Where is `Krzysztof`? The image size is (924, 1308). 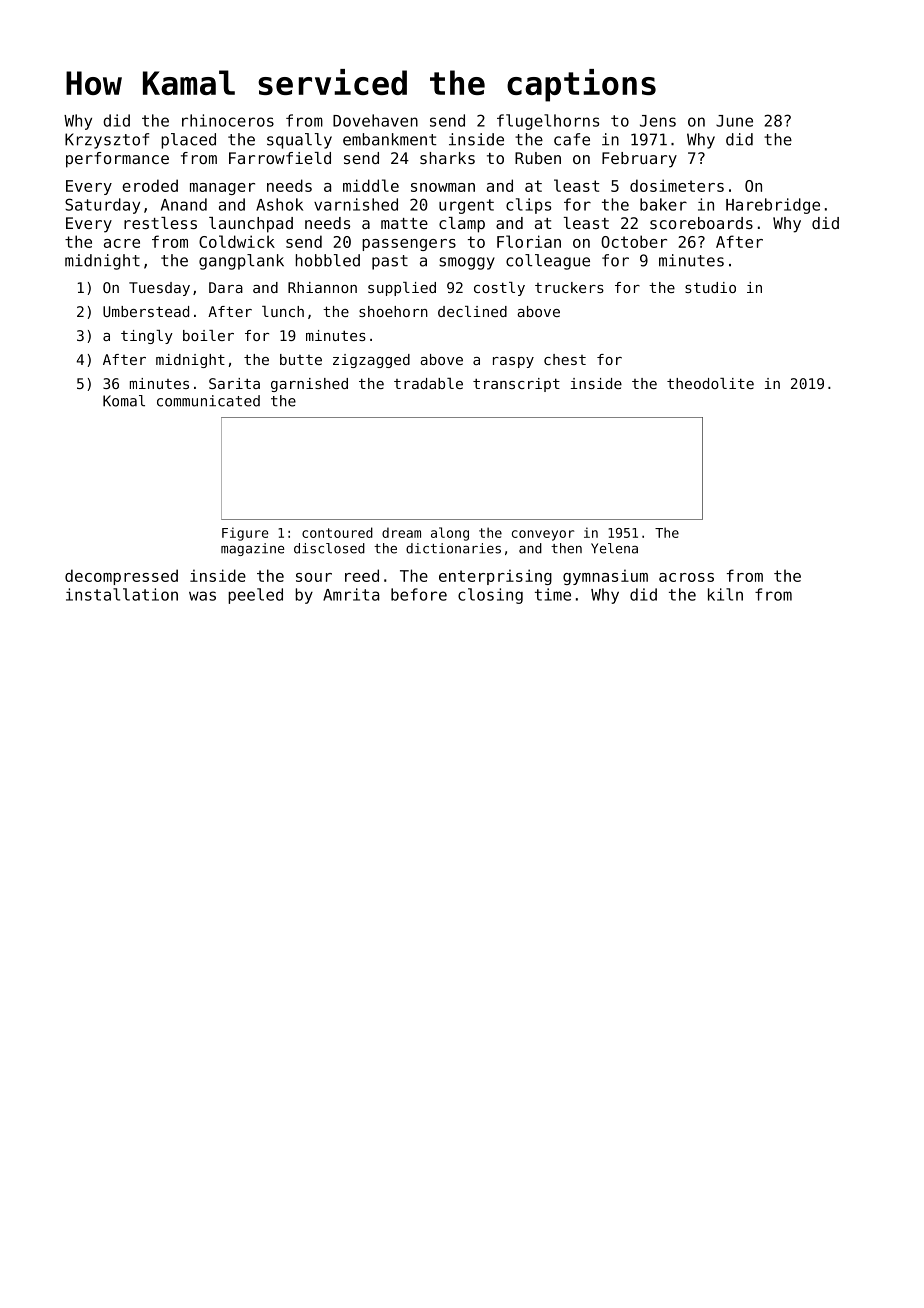
Krzysztof is located at coordinates (107, 141).
